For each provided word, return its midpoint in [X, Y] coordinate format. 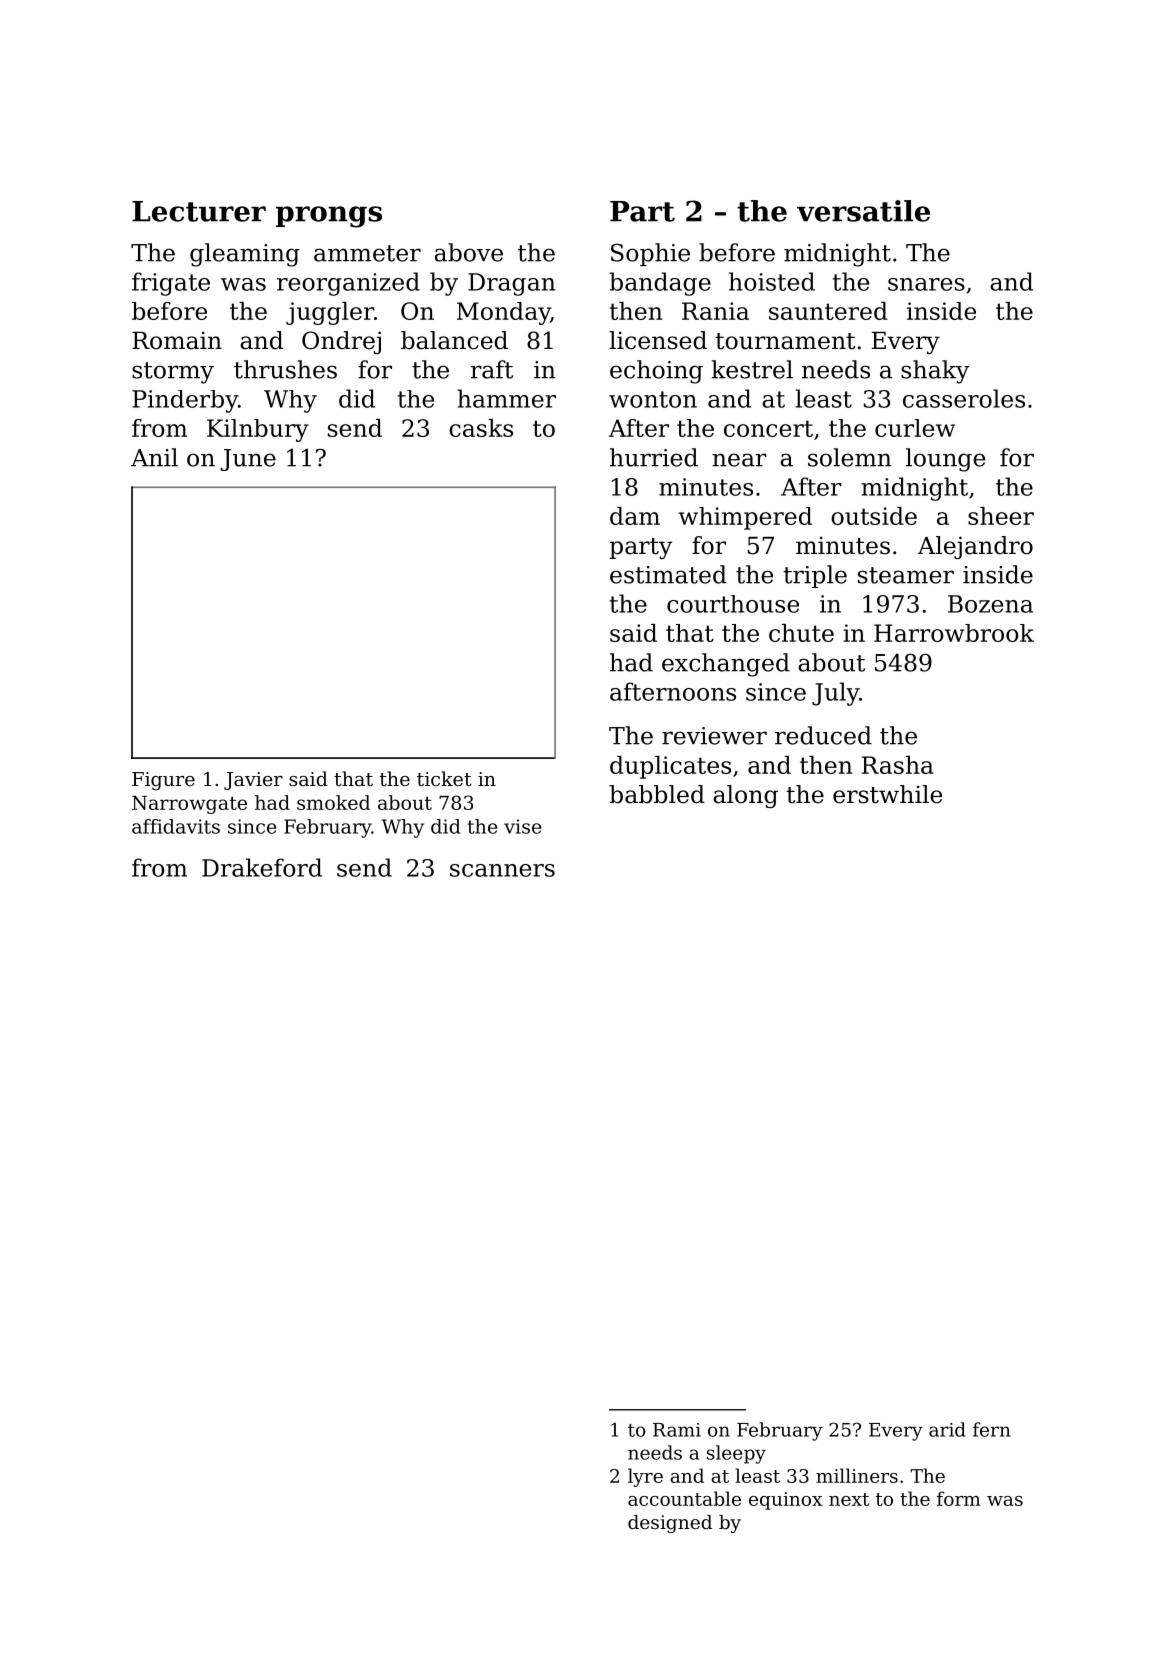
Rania [715, 311]
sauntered [828, 311]
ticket [444, 778]
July [835, 694]
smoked [333, 802]
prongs [329, 217]
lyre [645, 1477]
